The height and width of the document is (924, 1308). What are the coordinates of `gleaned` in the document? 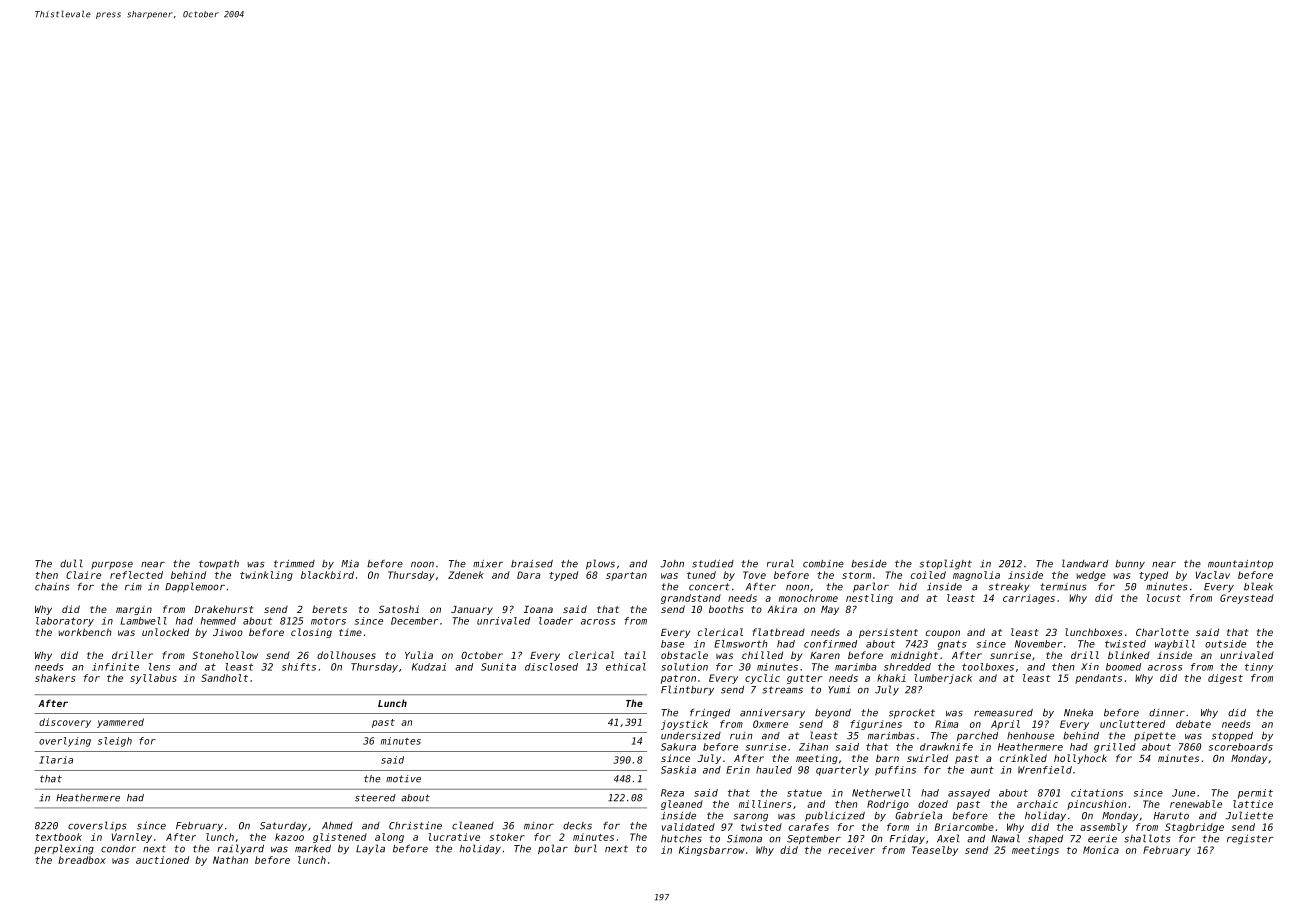 It's located at (682, 805).
